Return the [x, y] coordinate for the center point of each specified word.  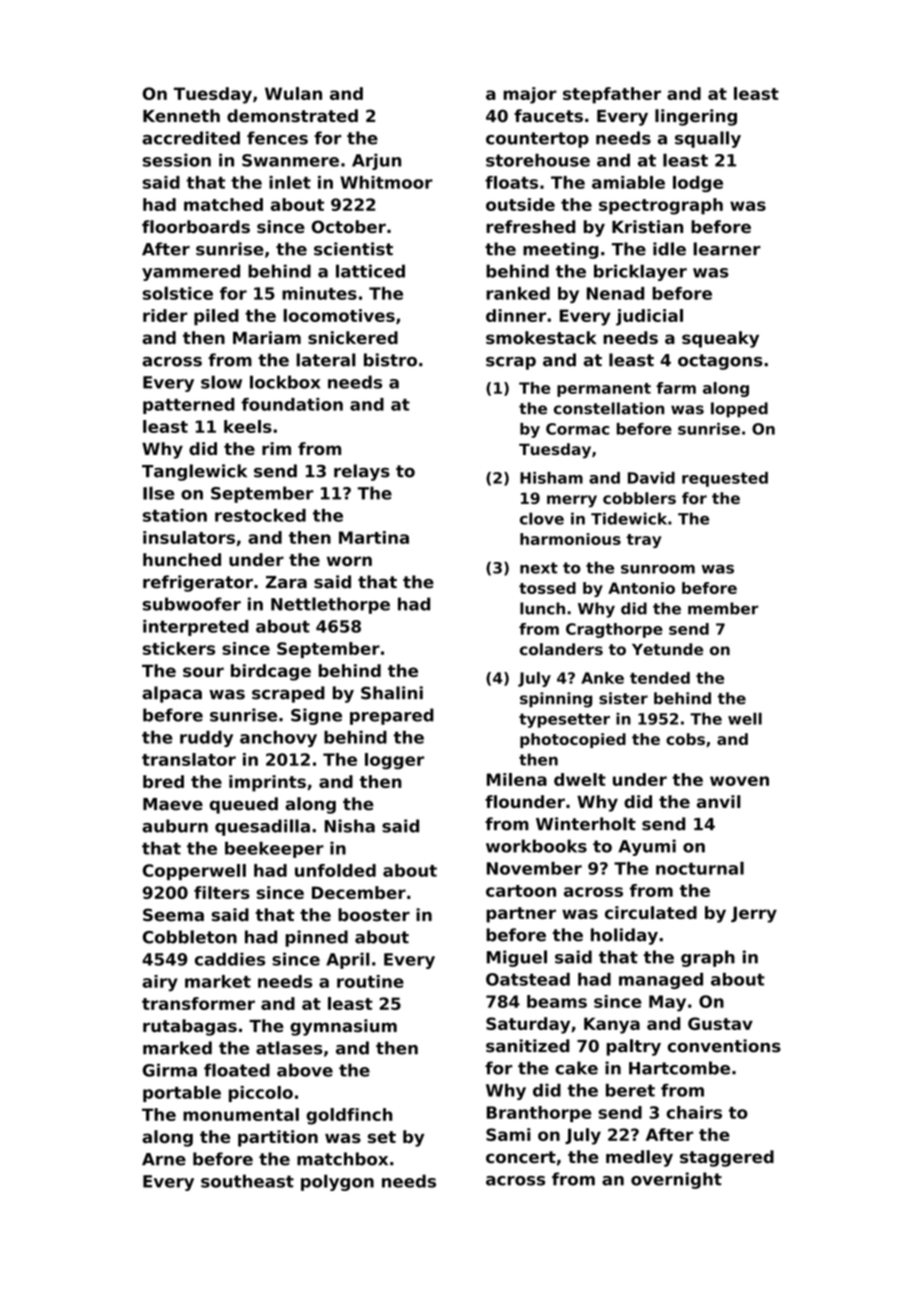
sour [203, 672]
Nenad [615, 293]
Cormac [577, 429]
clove [542, 518]
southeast [247, 1181]
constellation [609, 408]
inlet [290, 182]
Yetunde [667, 649]
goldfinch [349, 1116]
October [349, 226]
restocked [260, 515]
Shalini [392, 693]
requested [725, 479]
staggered [727, 1158]
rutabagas [190, 1027]
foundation [292, 404]
